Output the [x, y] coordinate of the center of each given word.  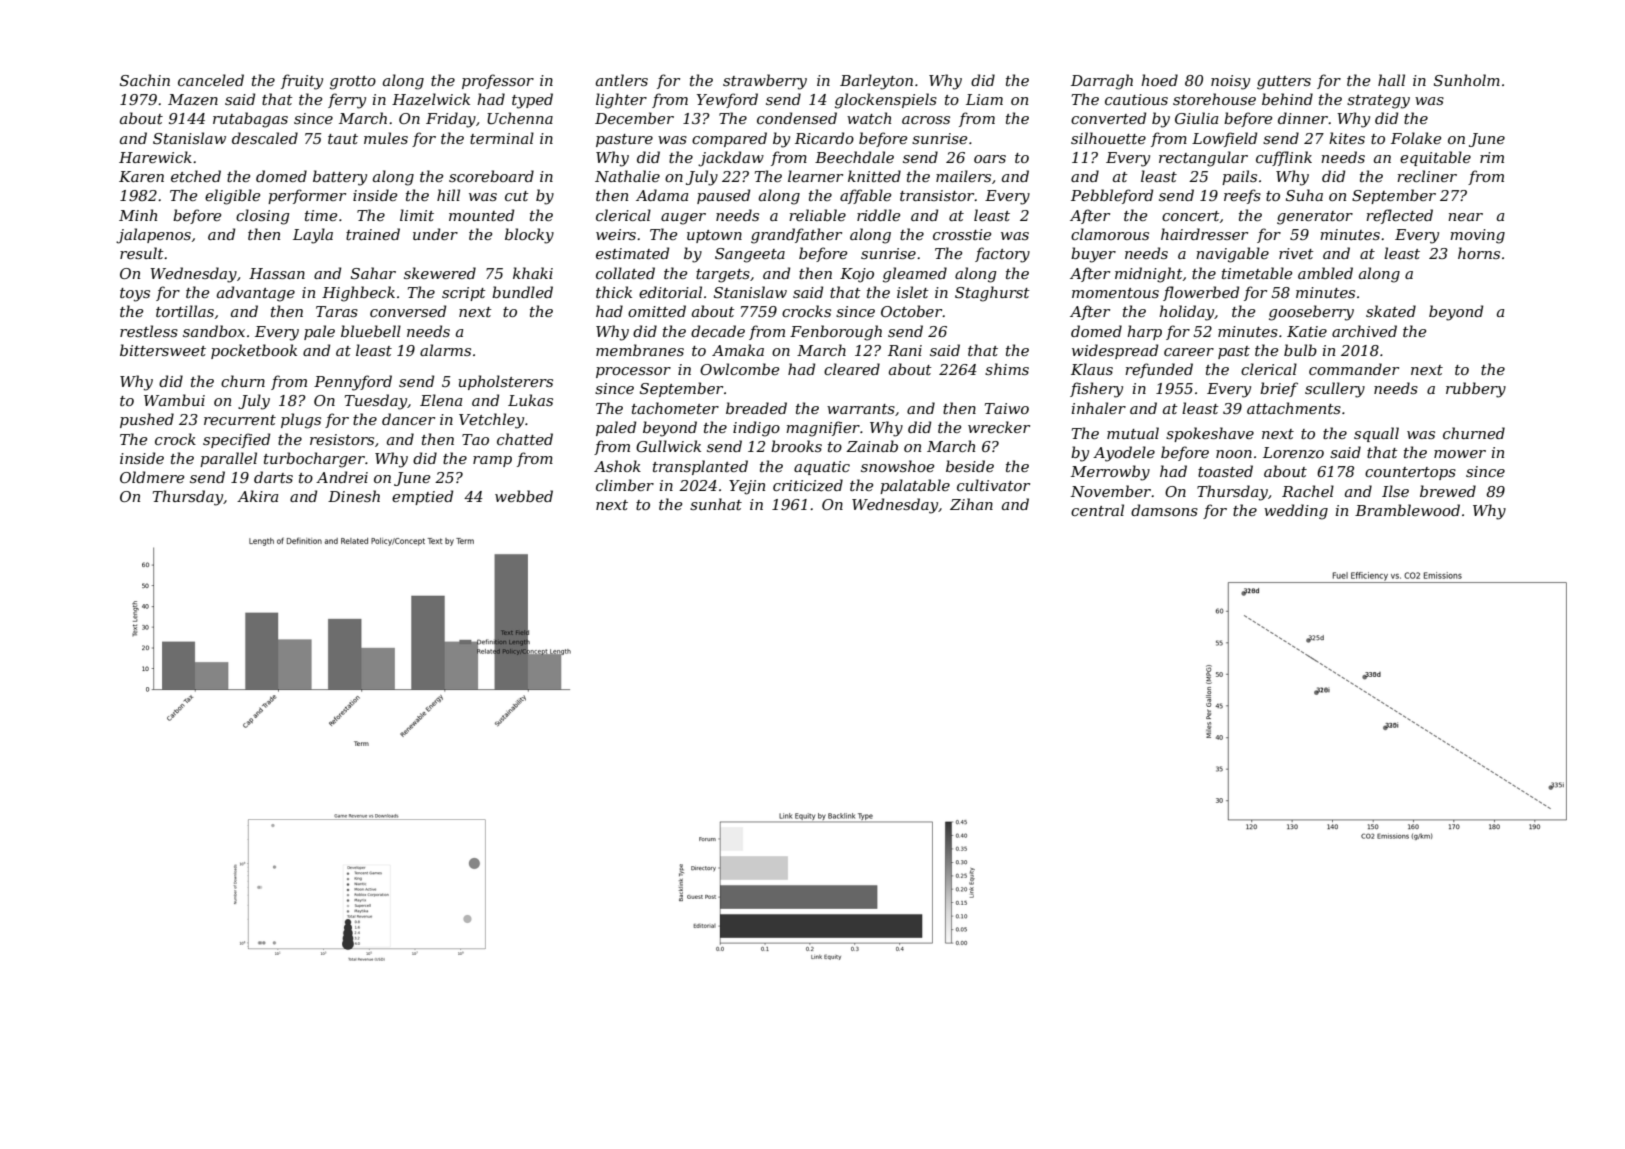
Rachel [1308, 491]
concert [1191, 216]
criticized [808, 485]
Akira [257, 496]
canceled [211, 80]
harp [1144, 332]
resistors [342, 439]
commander [1354, 369]
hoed [1159, 80]
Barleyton [876, 82]
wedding [1296, 512]
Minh [138, 215]
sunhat [716, 504]
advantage [256, 294]
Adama [662, 195]
